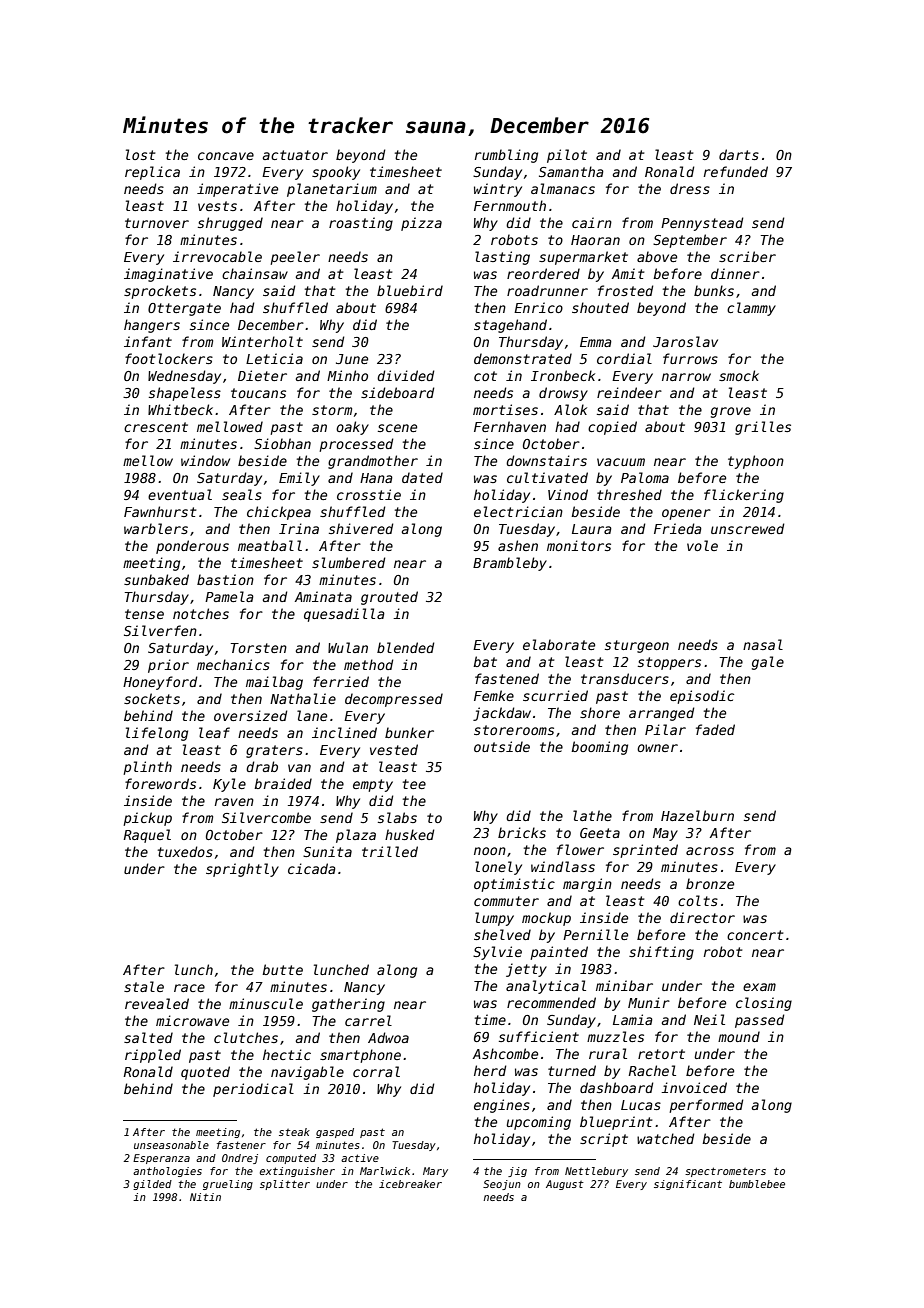 The width and height of the image is (924, 1308). What do you see at coordinates (502, 714) in the image?
I see `jackdaw` at bounding box center [502, 714].
